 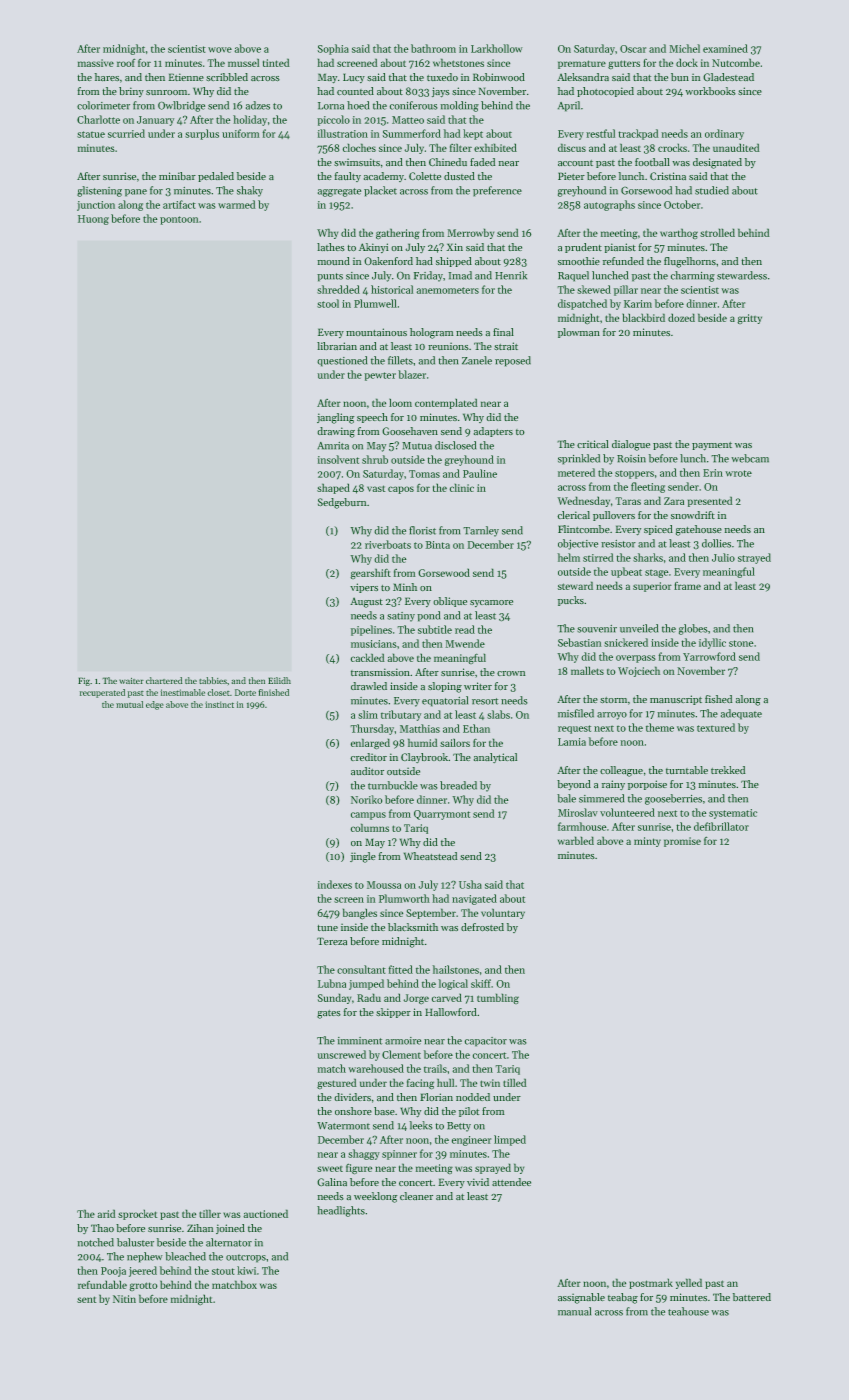 I want to click on recuperated, so click(x=102, y=693).
